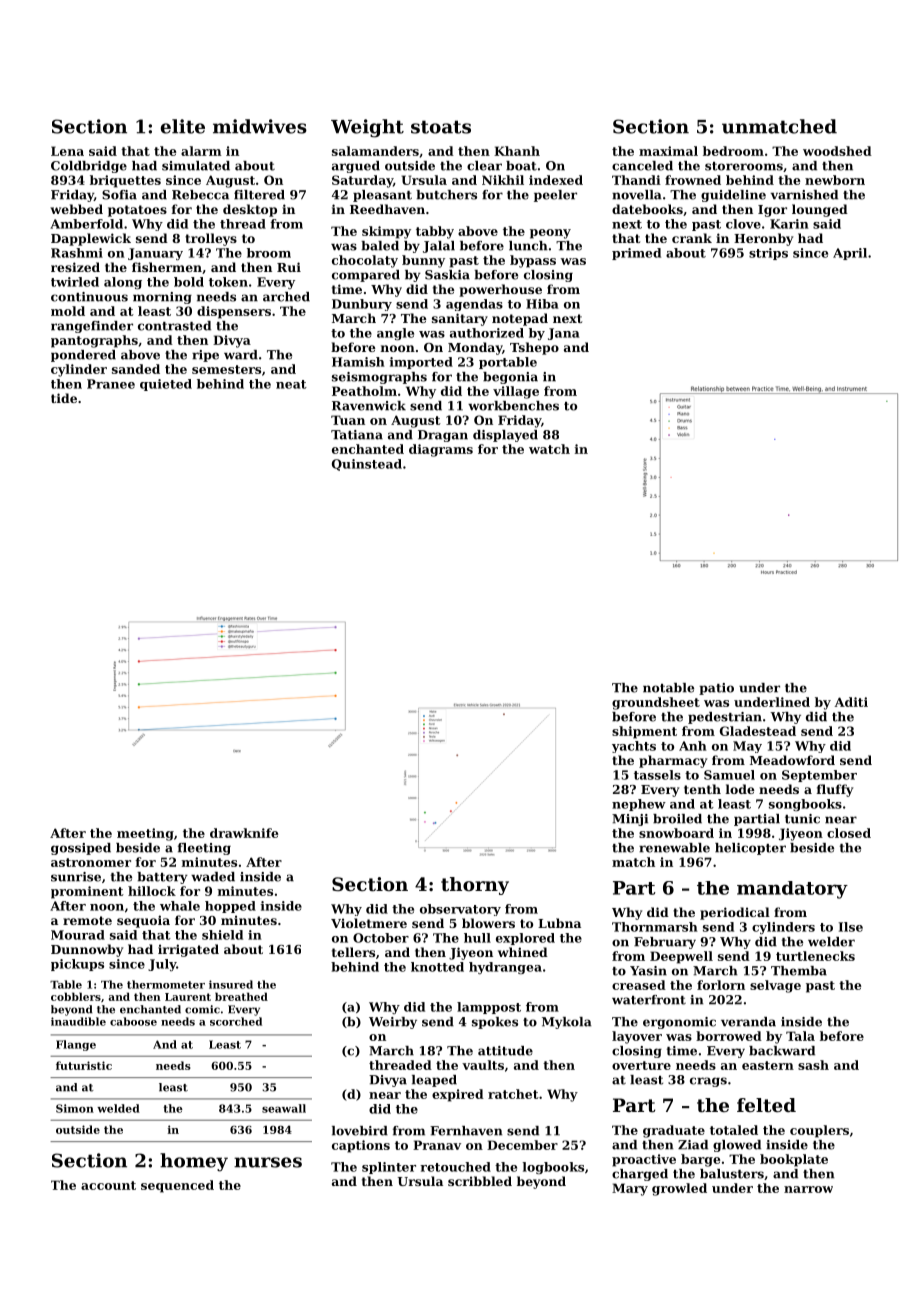 The width and height of the document is (924, 1308). I want to click on elite, so click(183, 126).
